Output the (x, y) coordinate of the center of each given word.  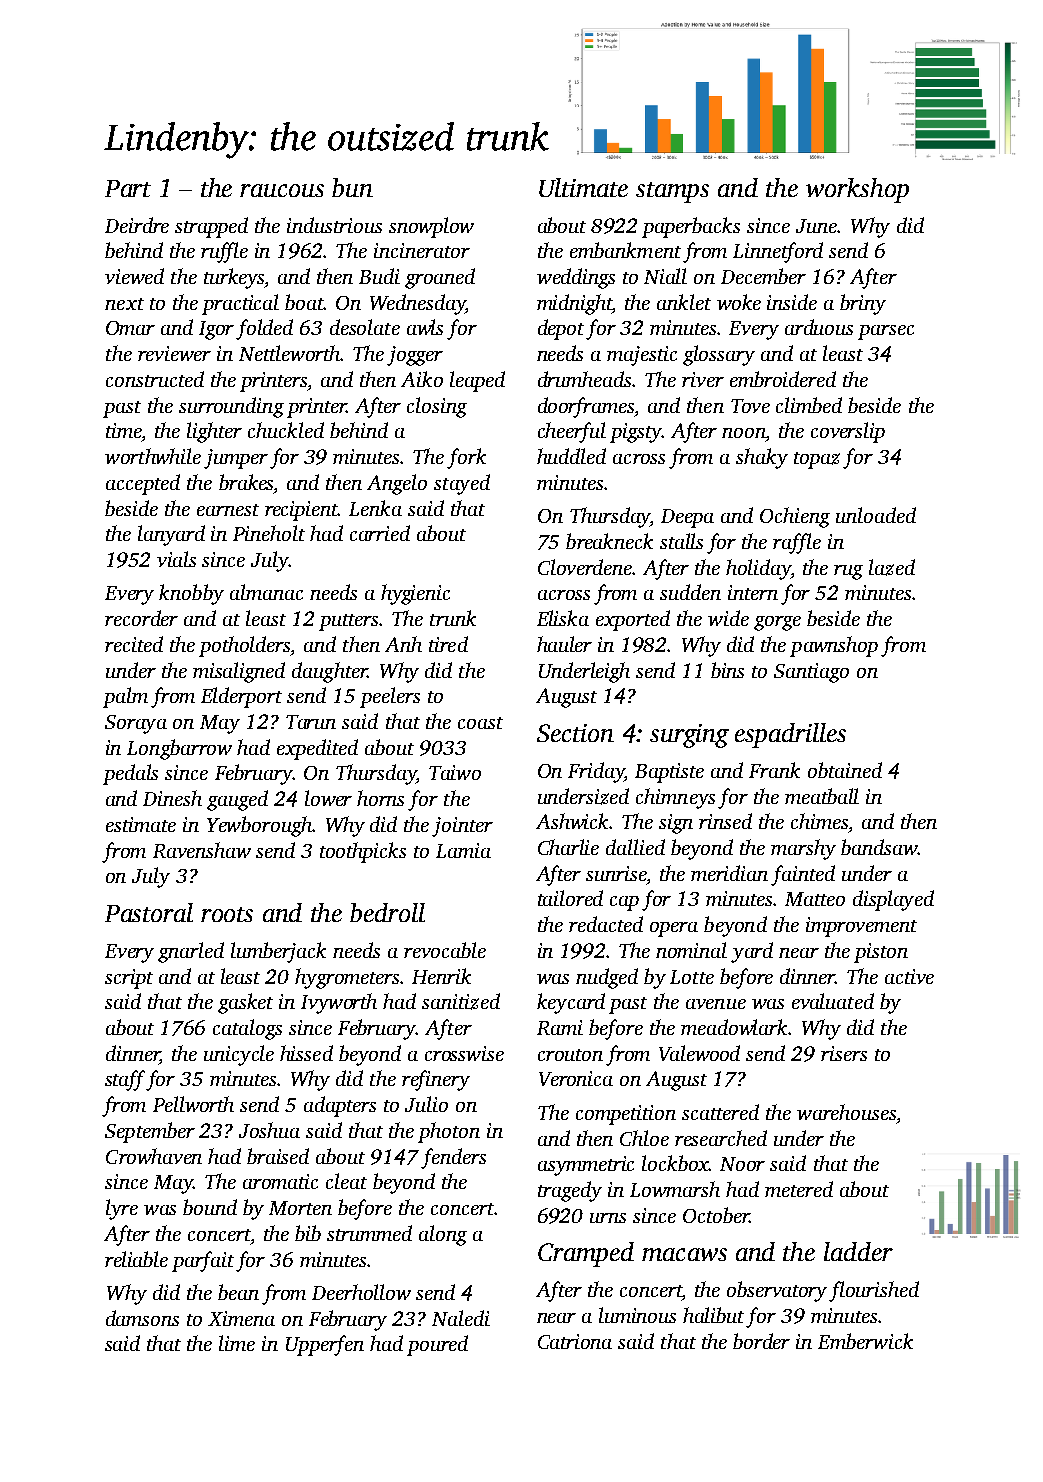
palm (125, 697)
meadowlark (734, 1027)
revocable (445, 950)
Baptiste (669, 773)
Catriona (575, 1341)
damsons (142, 1318)
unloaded (876, 515)
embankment (625, 250)
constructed (155, 379)
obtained (845, 770)
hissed (306, 1053)
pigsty (636, 433)
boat (304, 302)
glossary (719, 355)
